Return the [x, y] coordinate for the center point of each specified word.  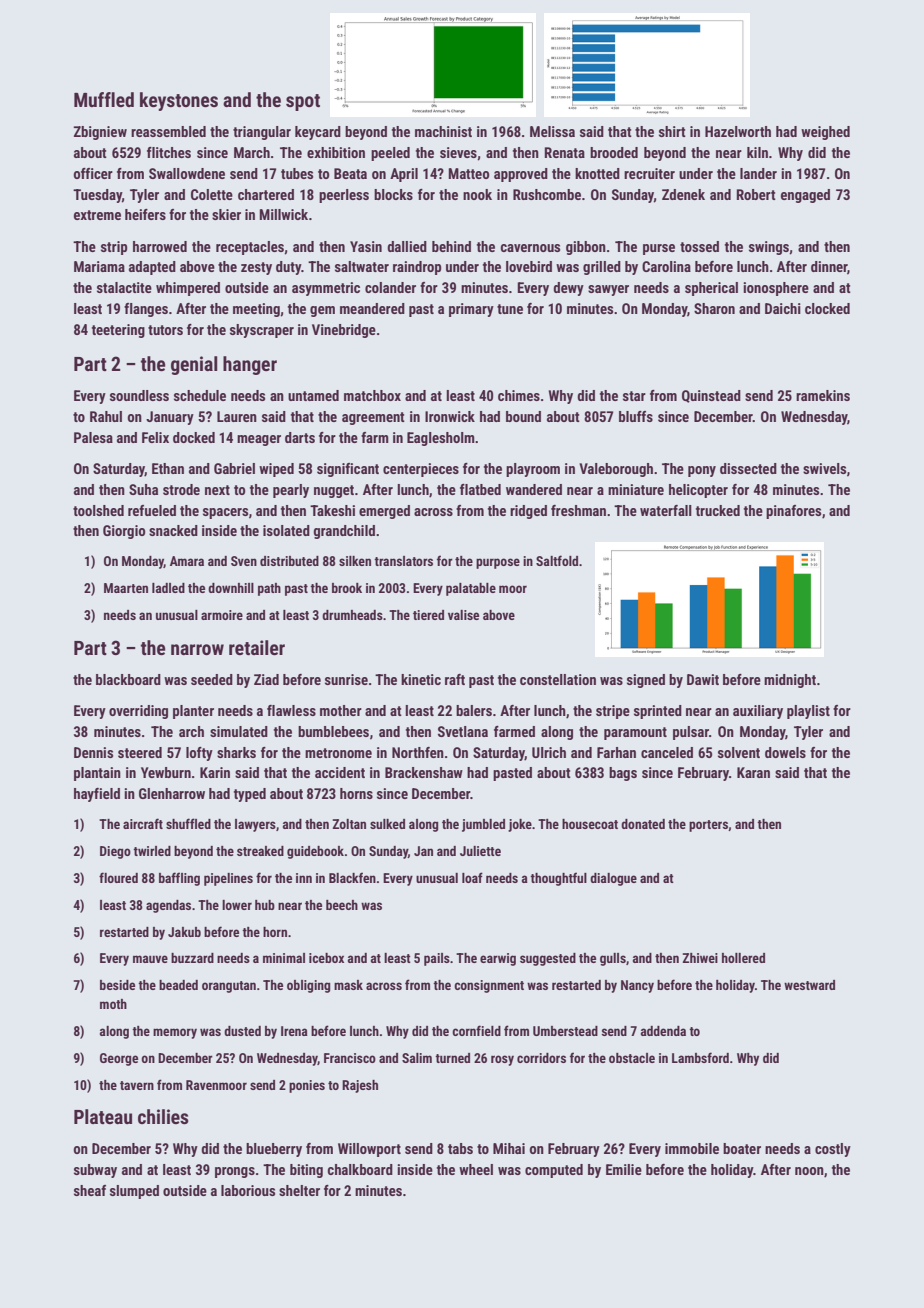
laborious [248, 1190]
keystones [179, 101]
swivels [824, 468]
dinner [829, 268]
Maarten [126, 588]
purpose [498, 563]
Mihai [509, 1148]
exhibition [336, 152]
